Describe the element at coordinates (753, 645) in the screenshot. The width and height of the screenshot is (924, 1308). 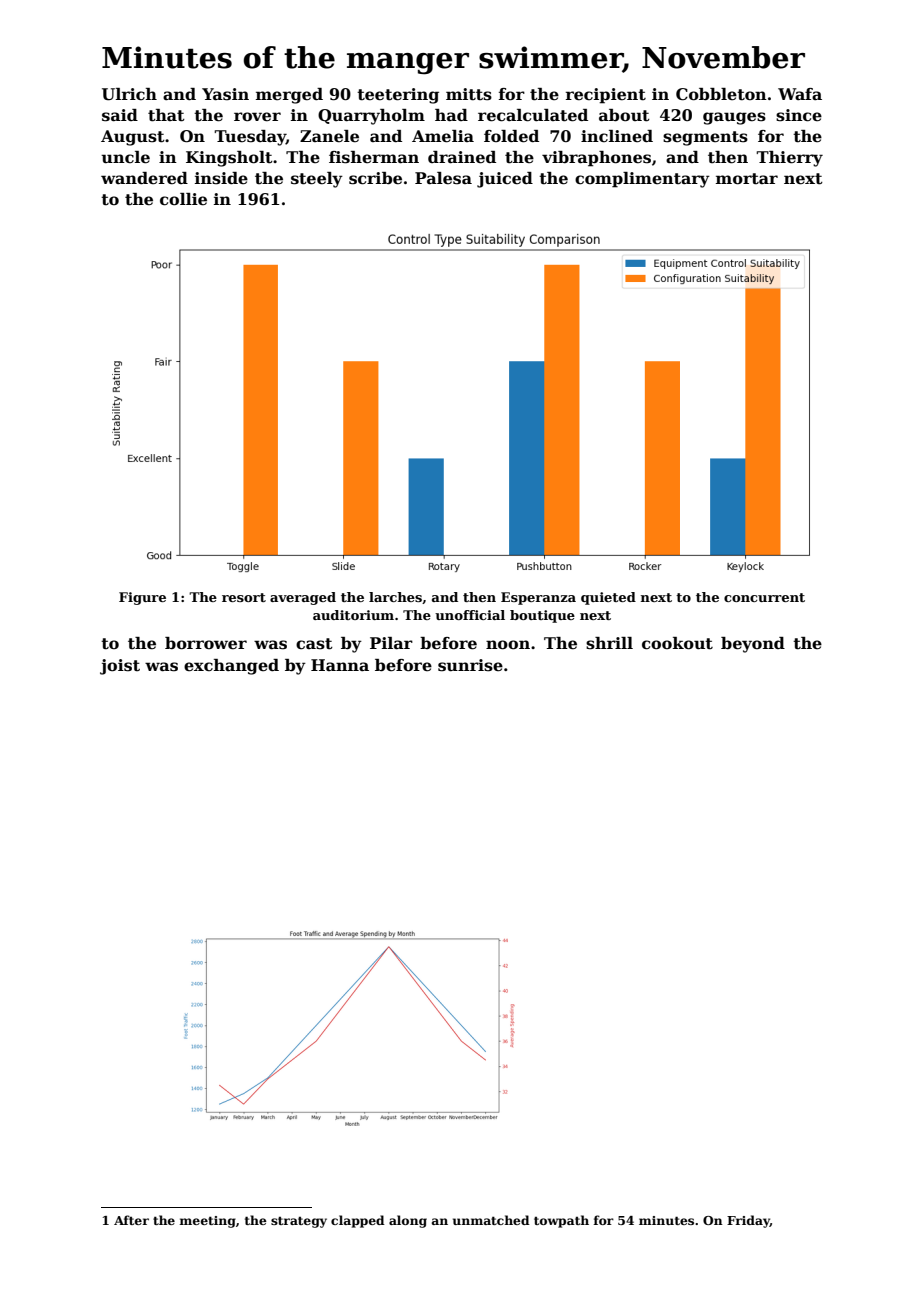
I see `beyond` at that location.
